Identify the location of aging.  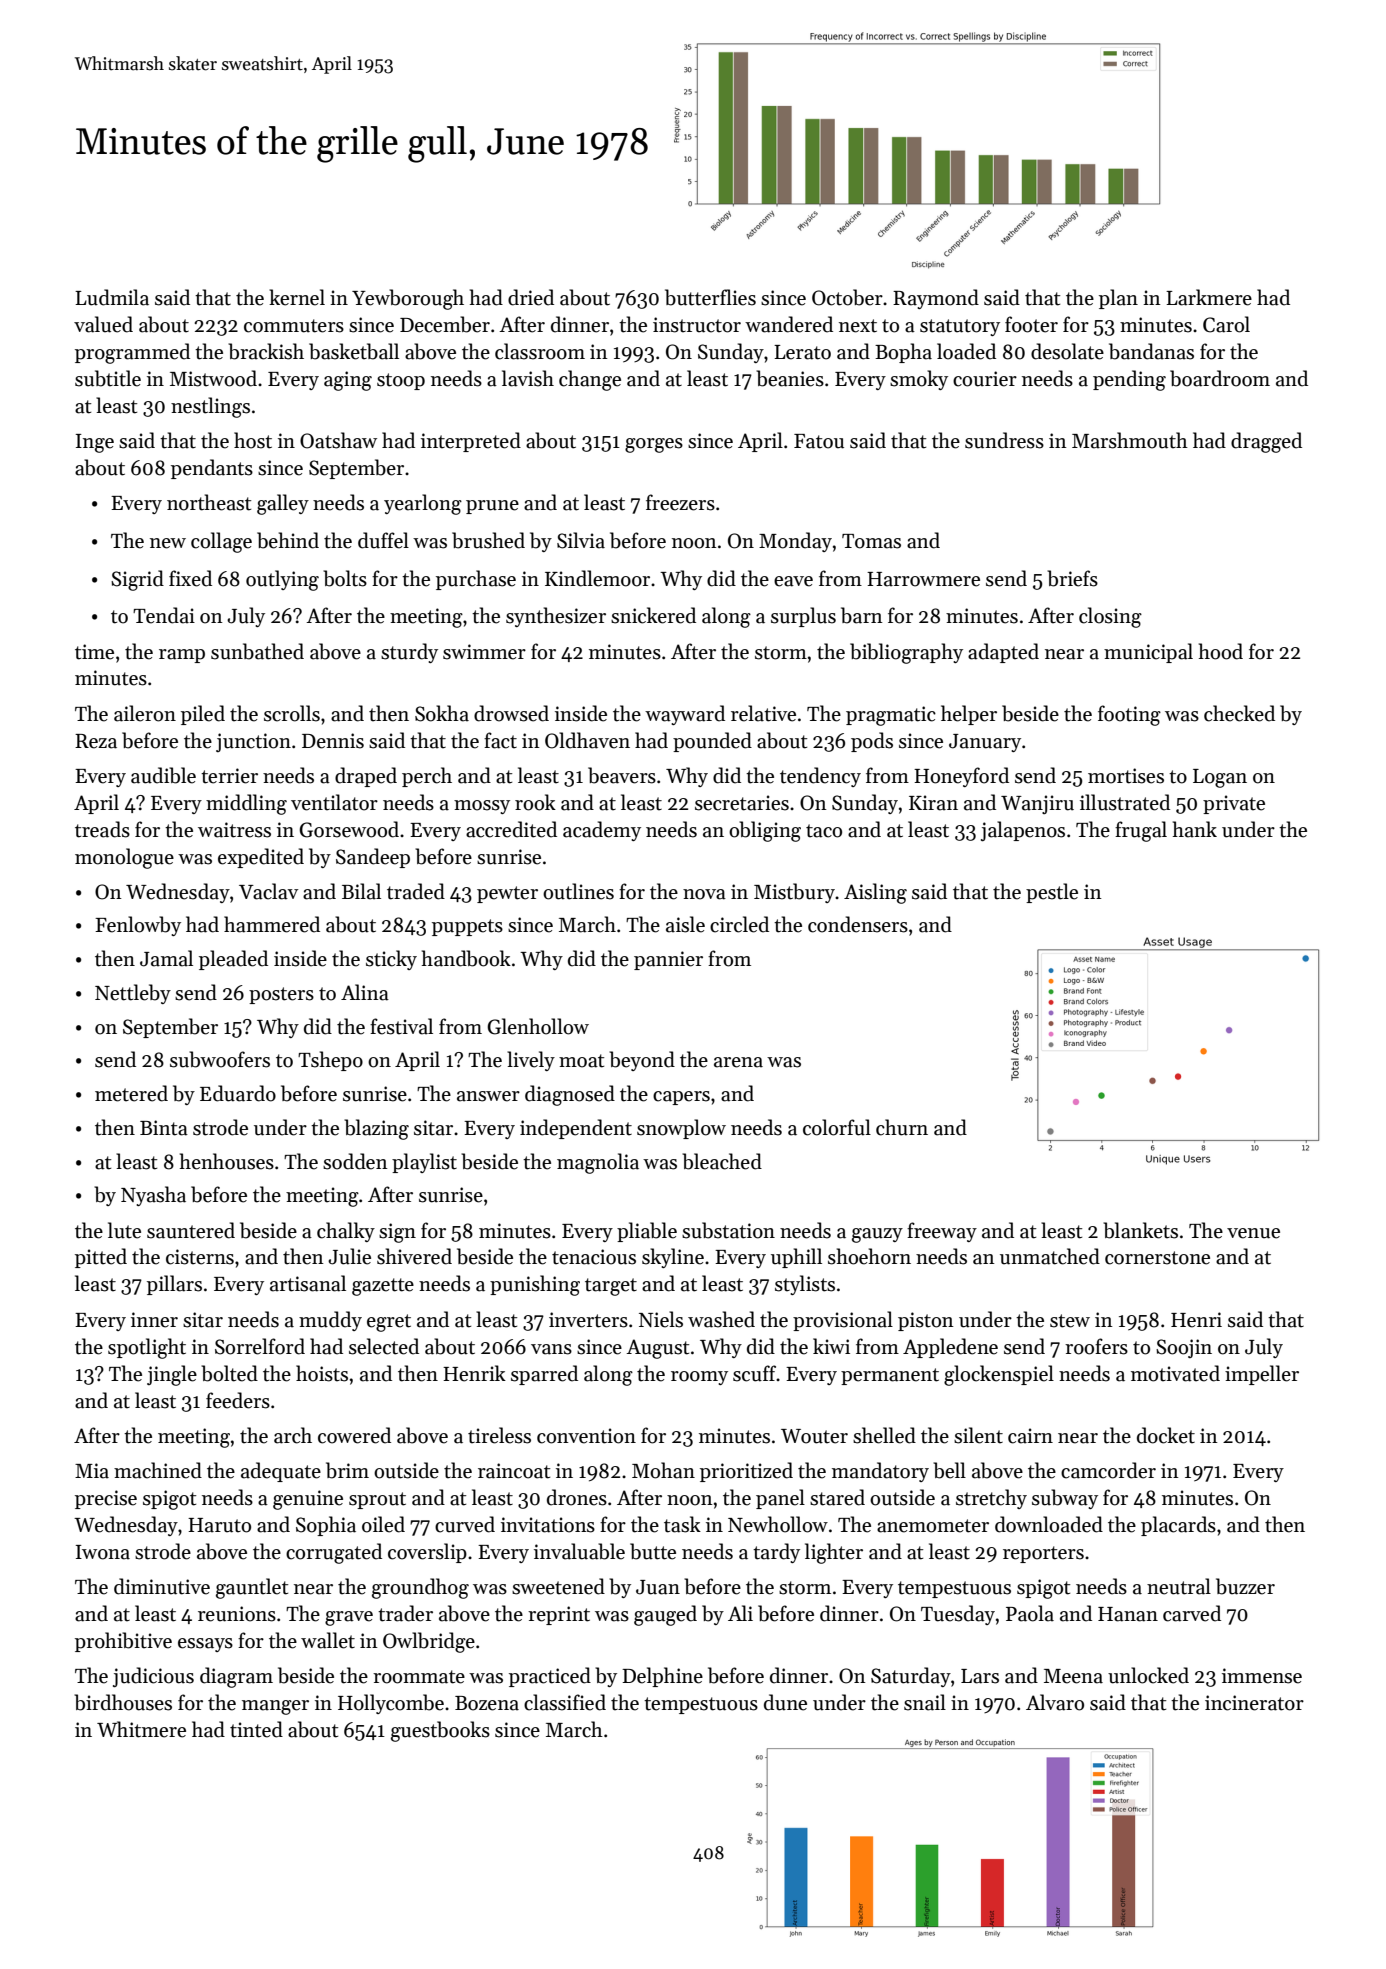
(348, 381).
